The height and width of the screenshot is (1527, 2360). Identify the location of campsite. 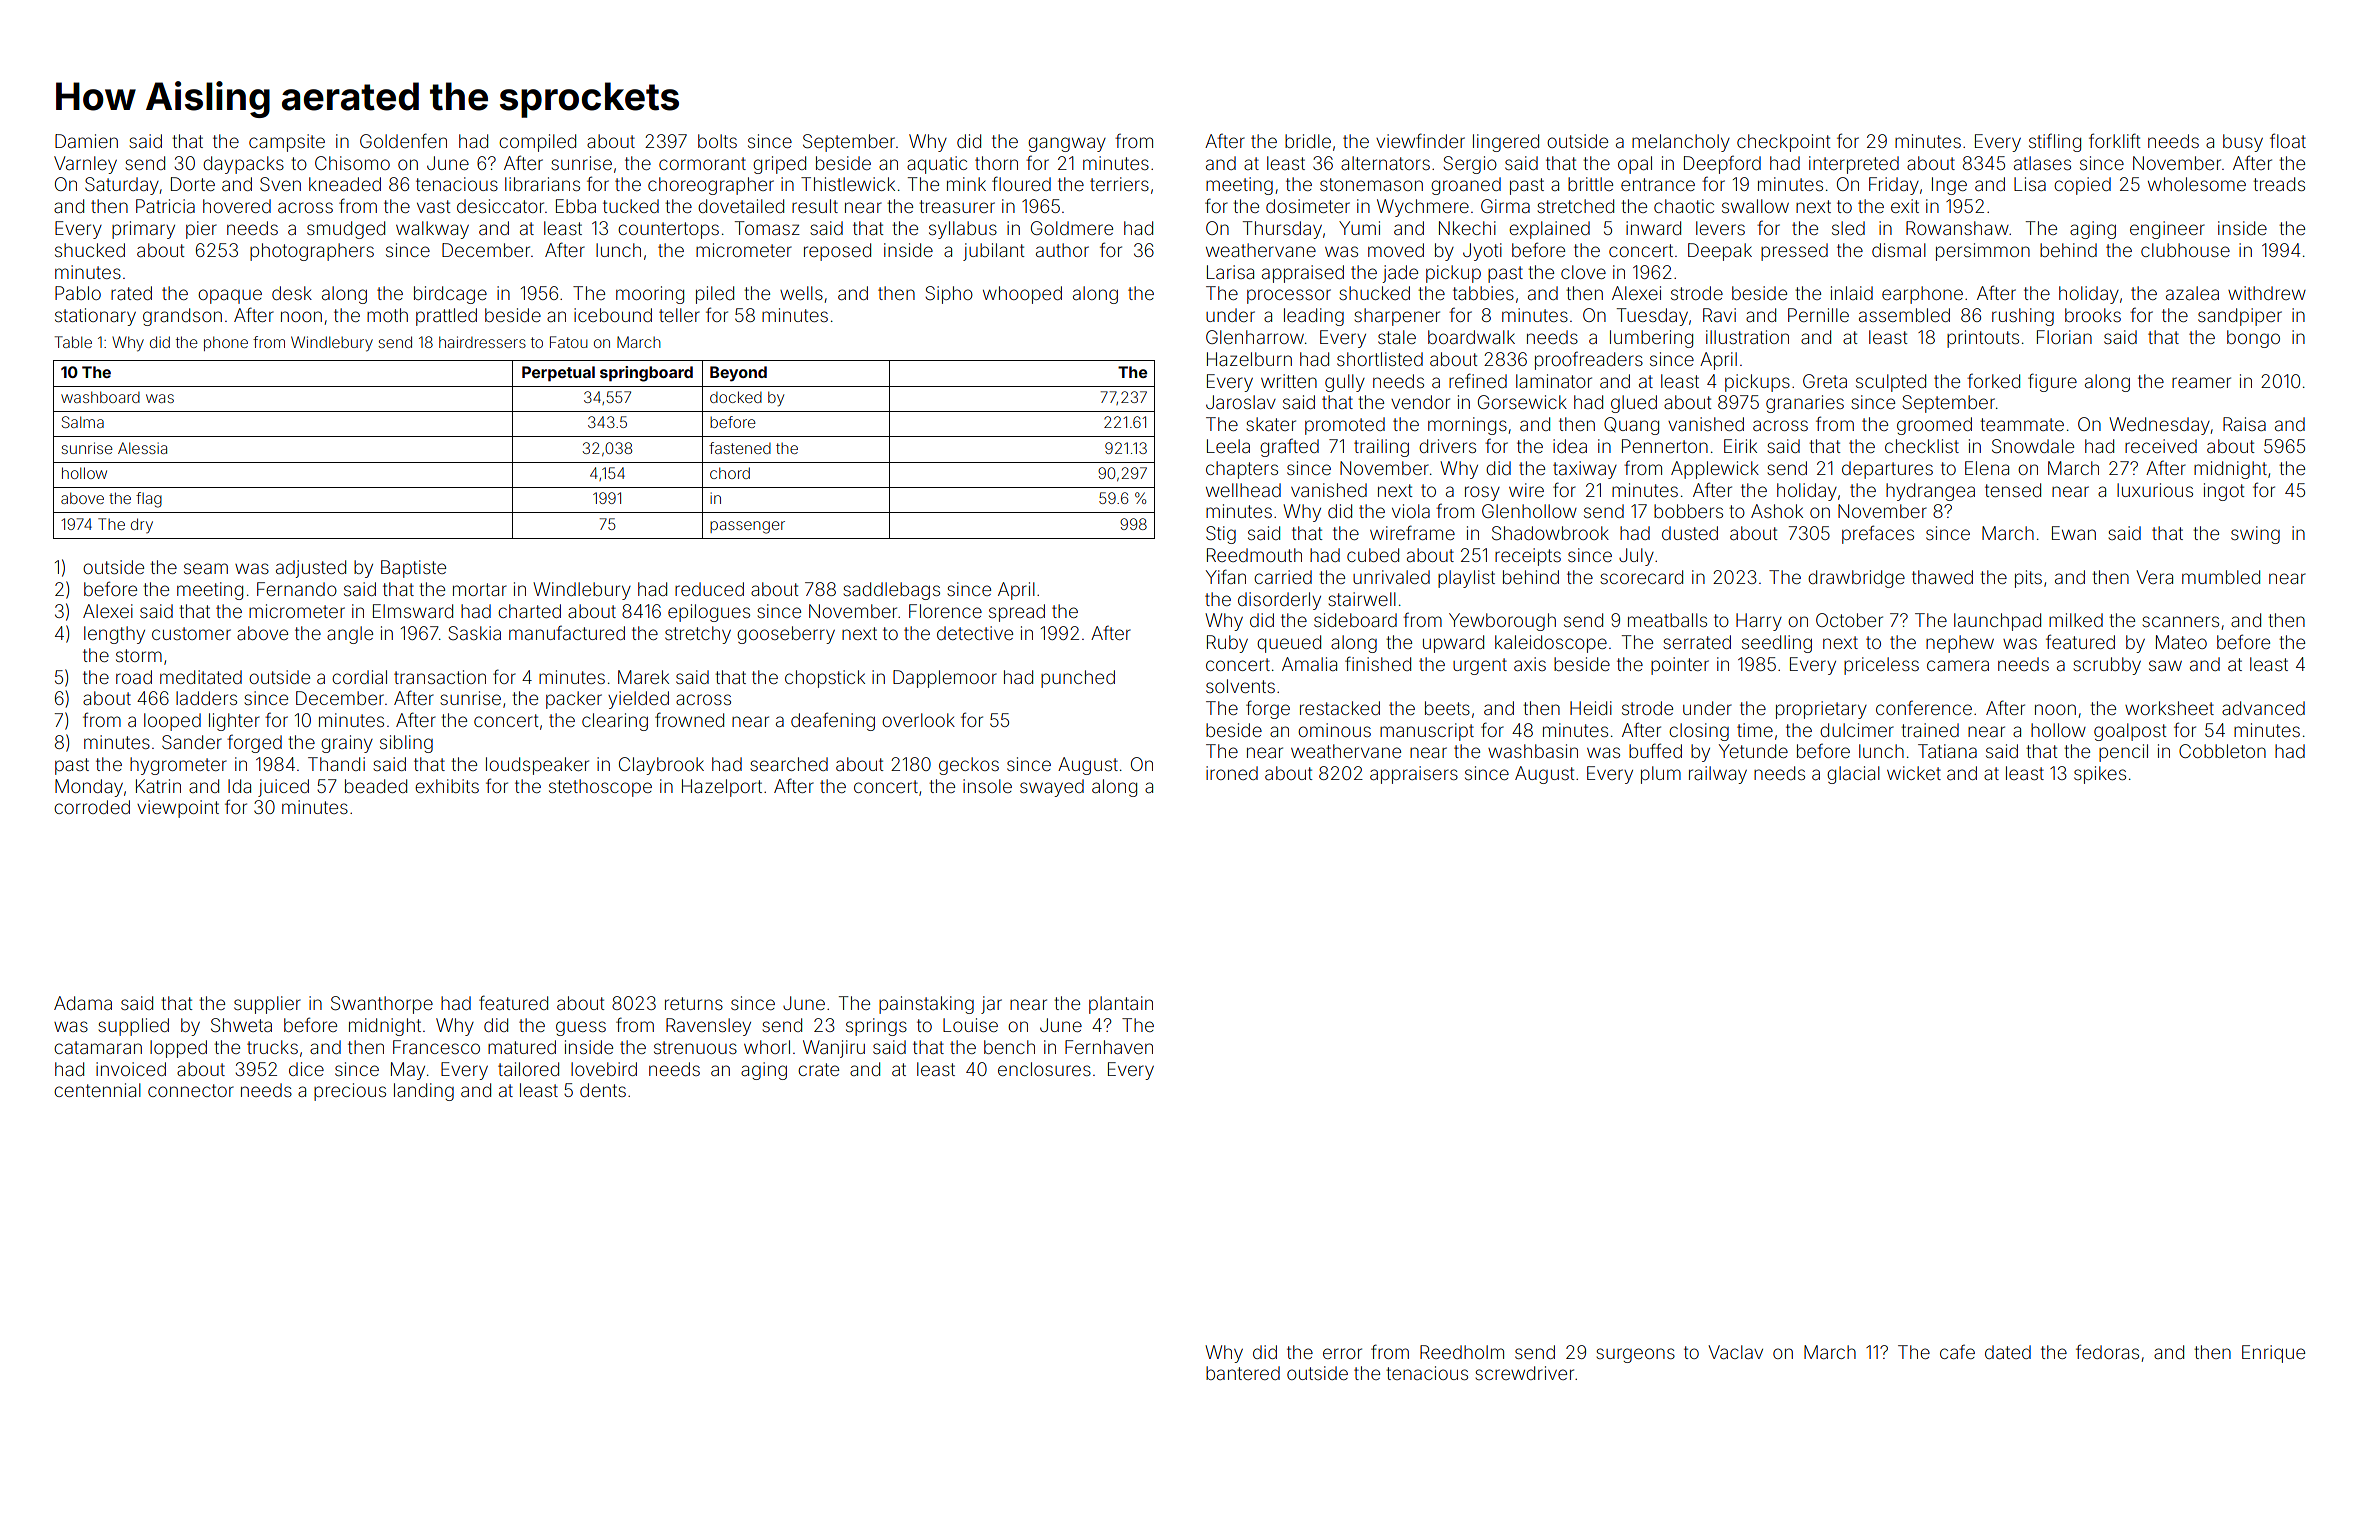
(287, 143).
